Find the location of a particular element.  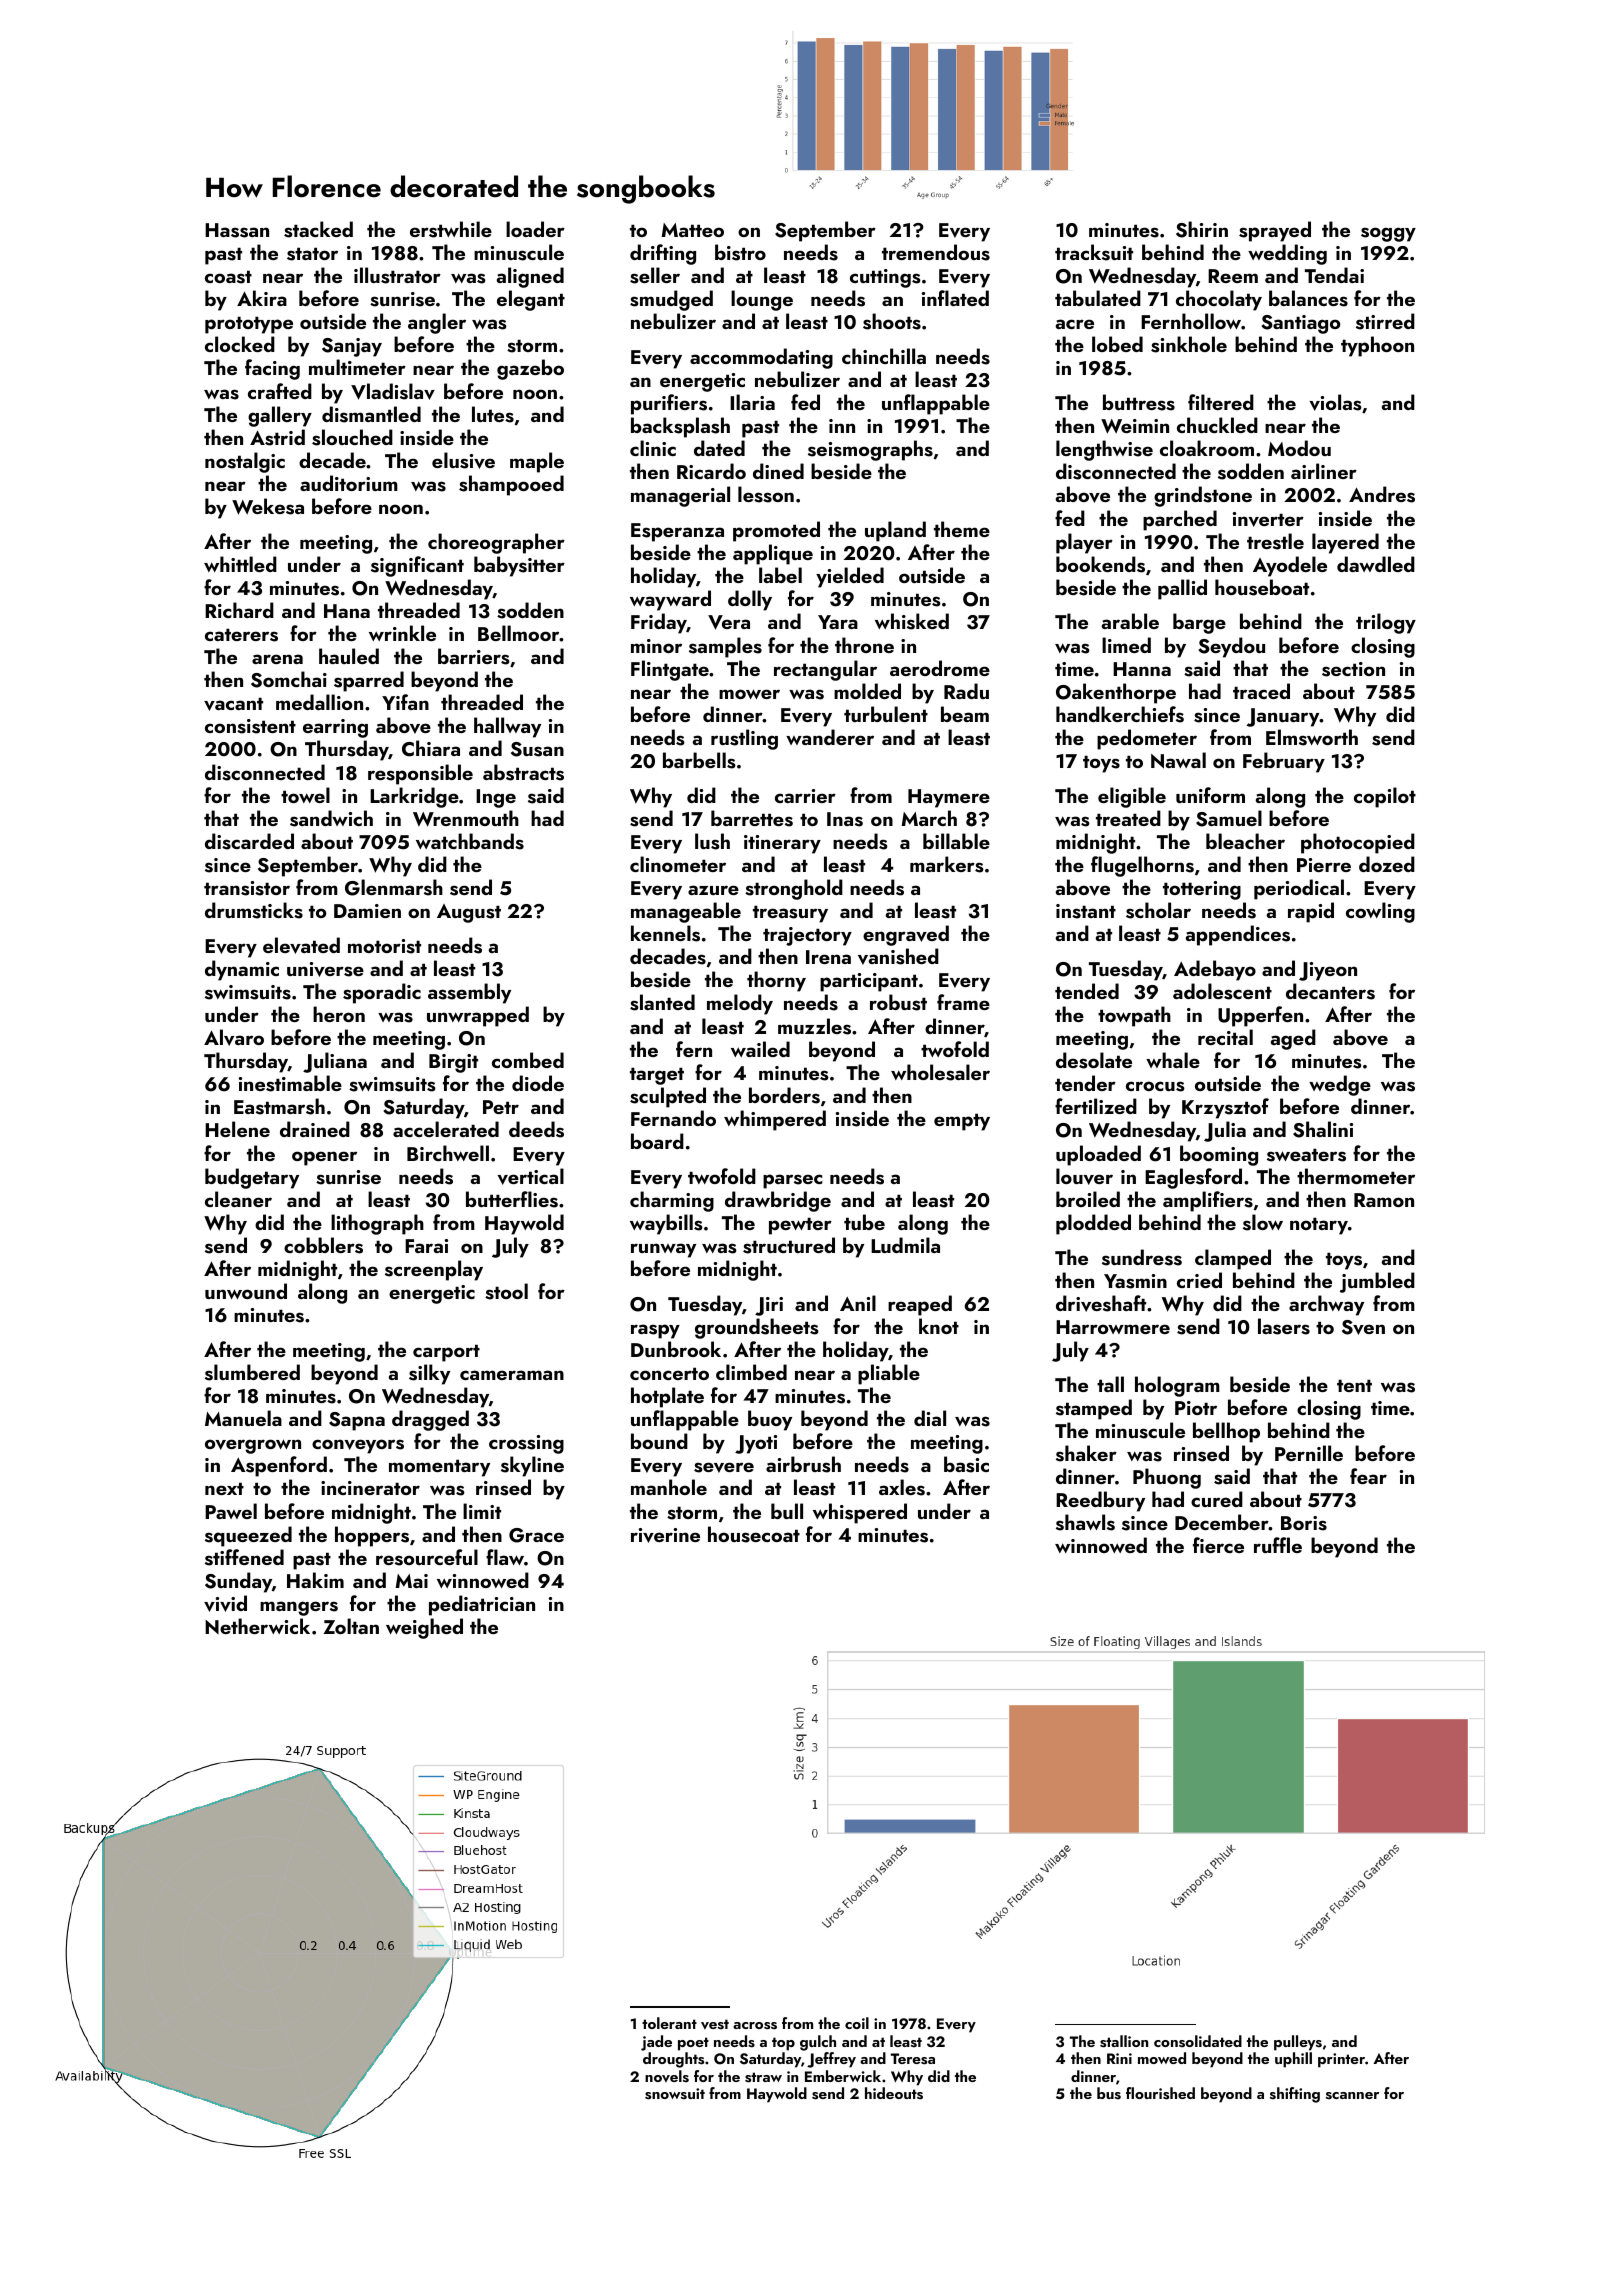

beam is located at coordinates (965, 714).
